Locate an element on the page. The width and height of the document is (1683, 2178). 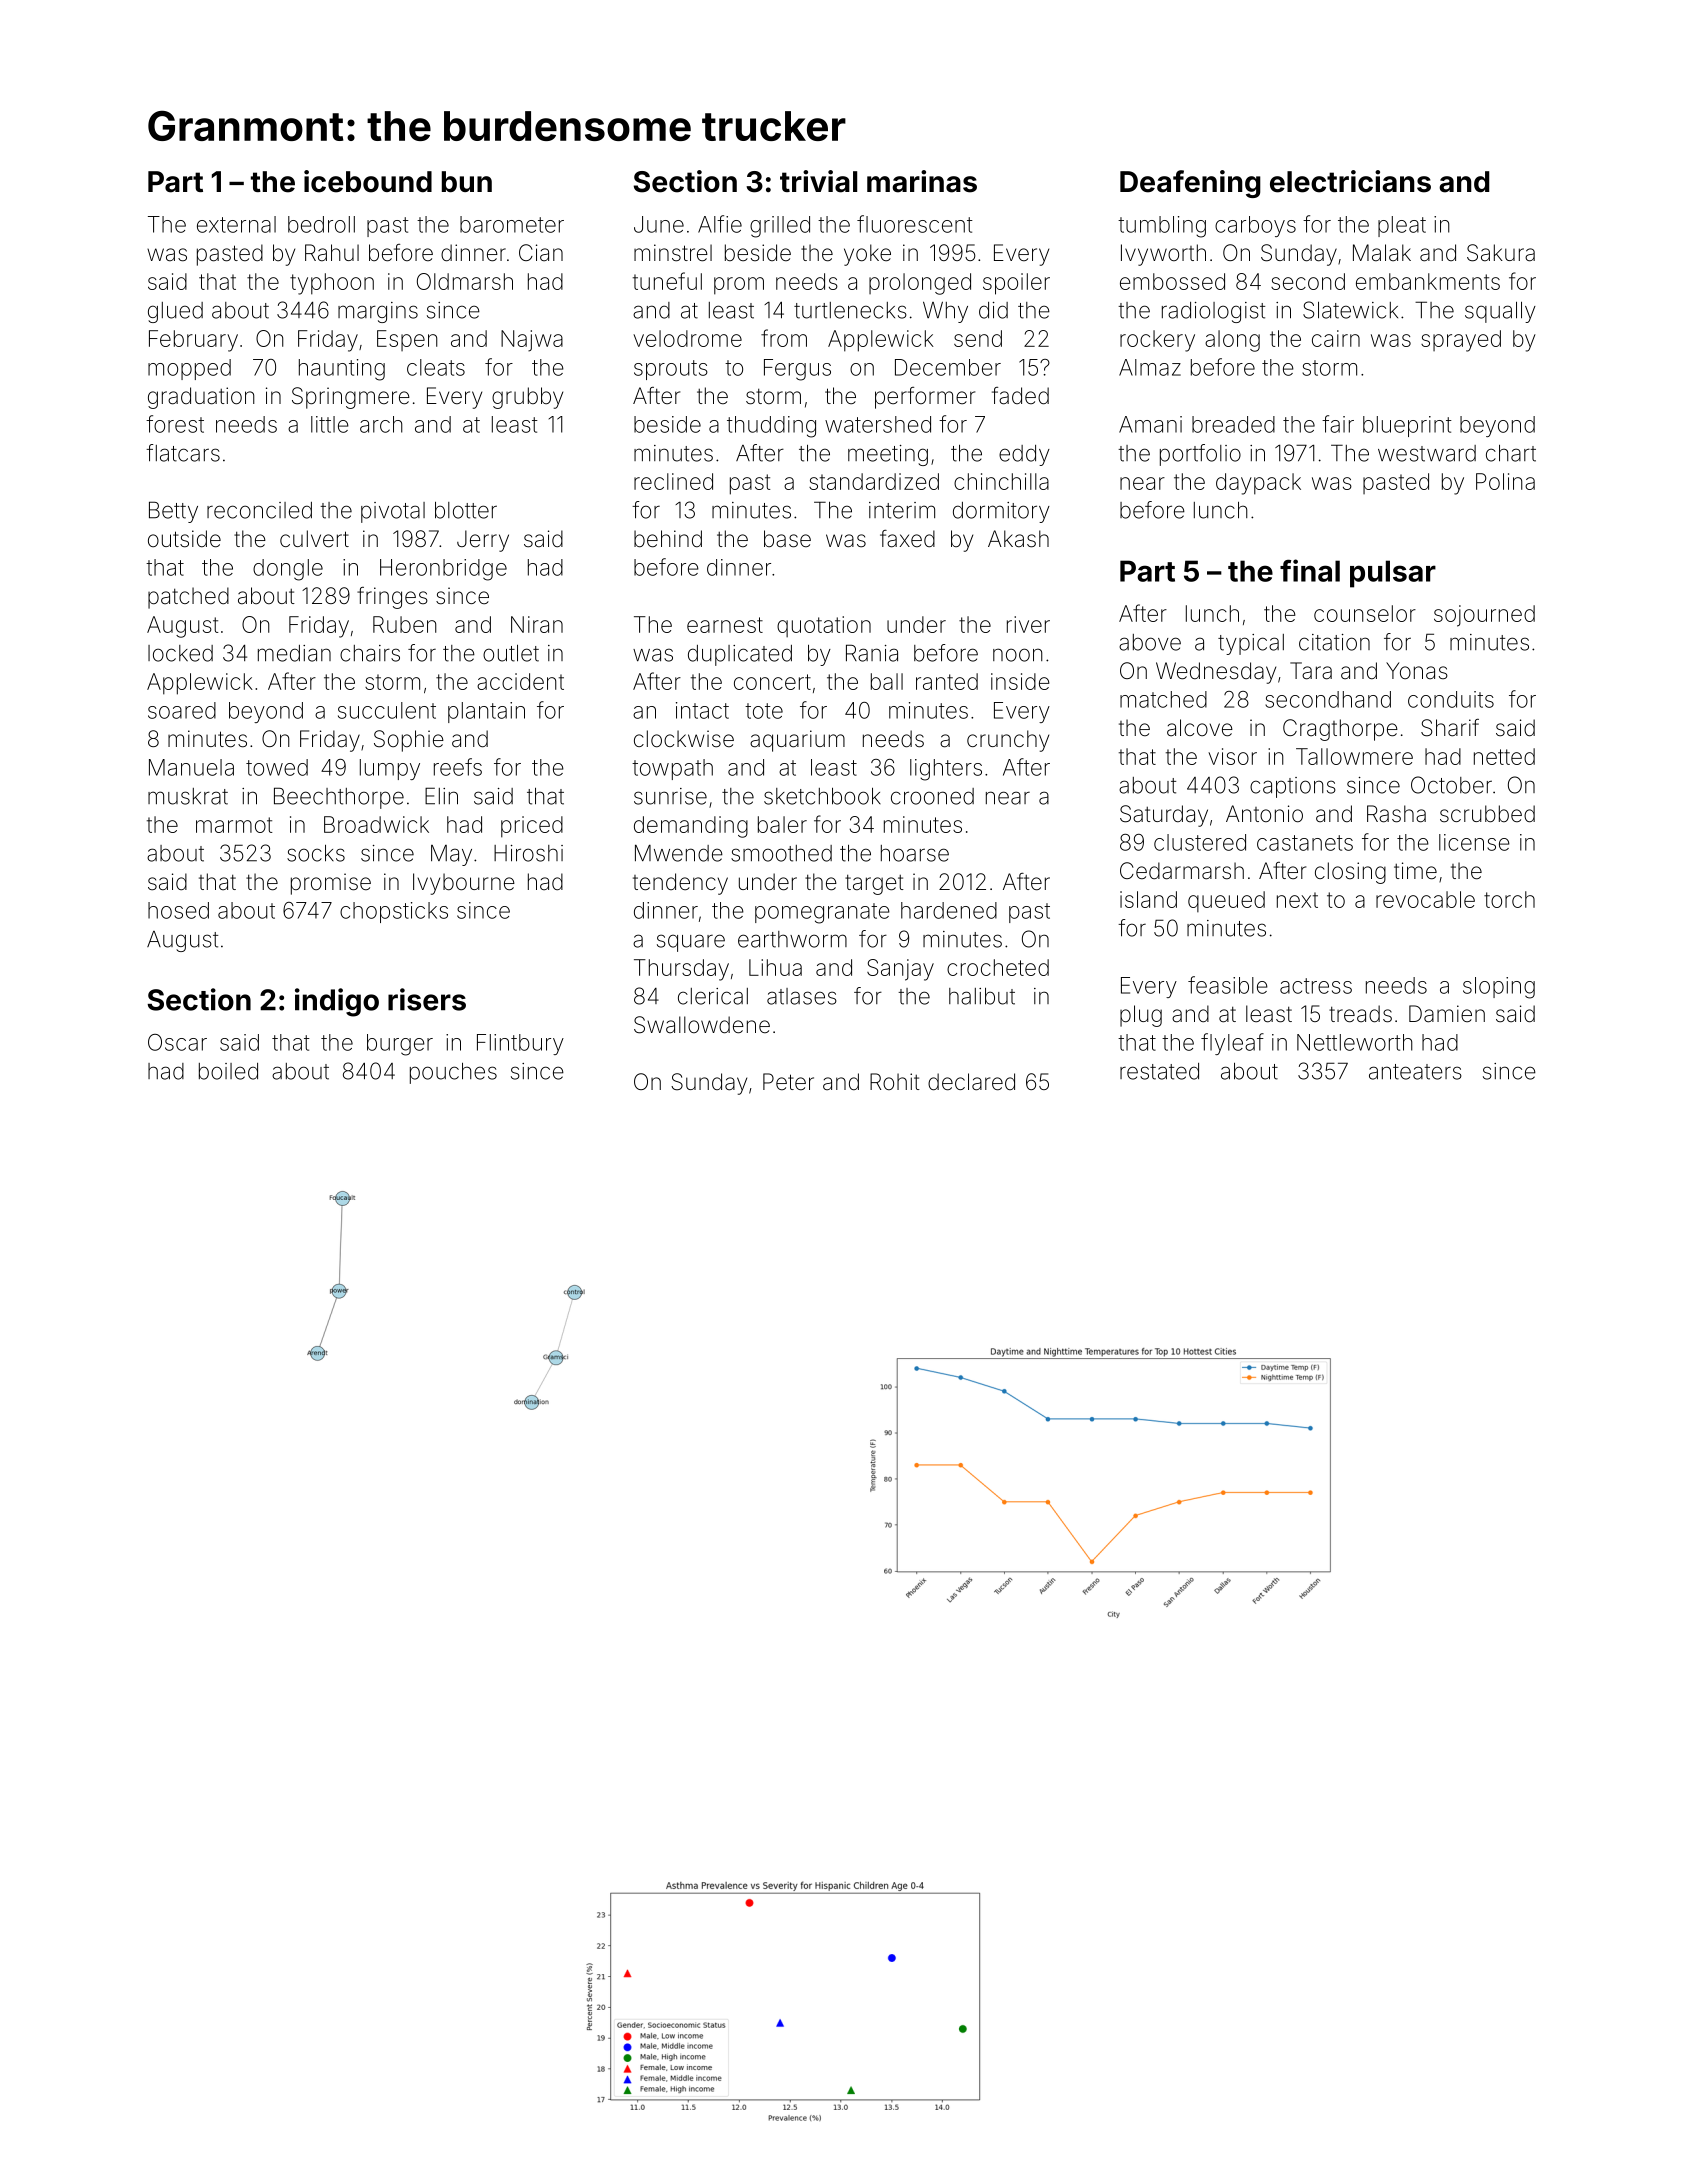
meeting is located at coordinates (888, 455).
